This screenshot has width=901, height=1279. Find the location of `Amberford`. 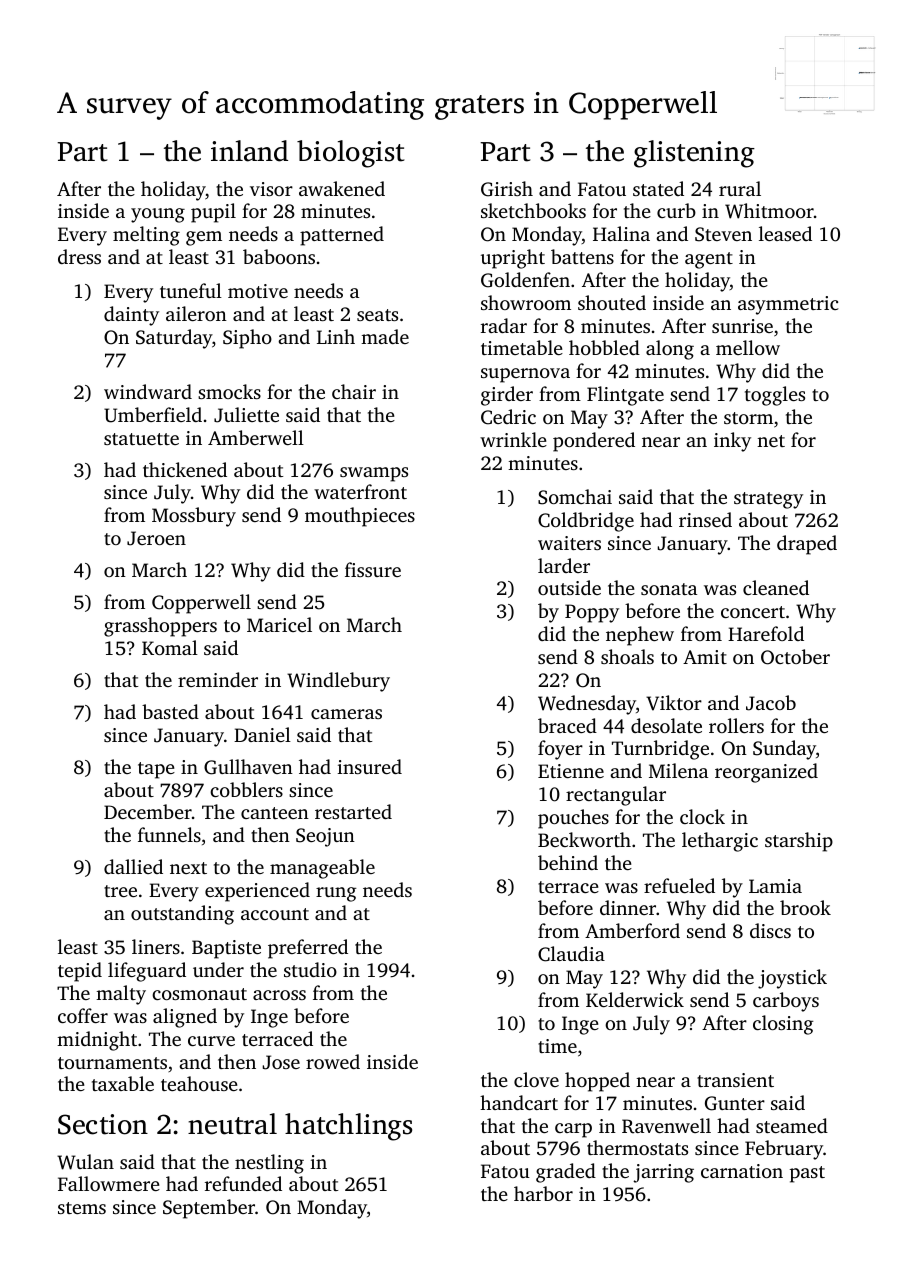

Amberford is located at coordinates (632, 930).
